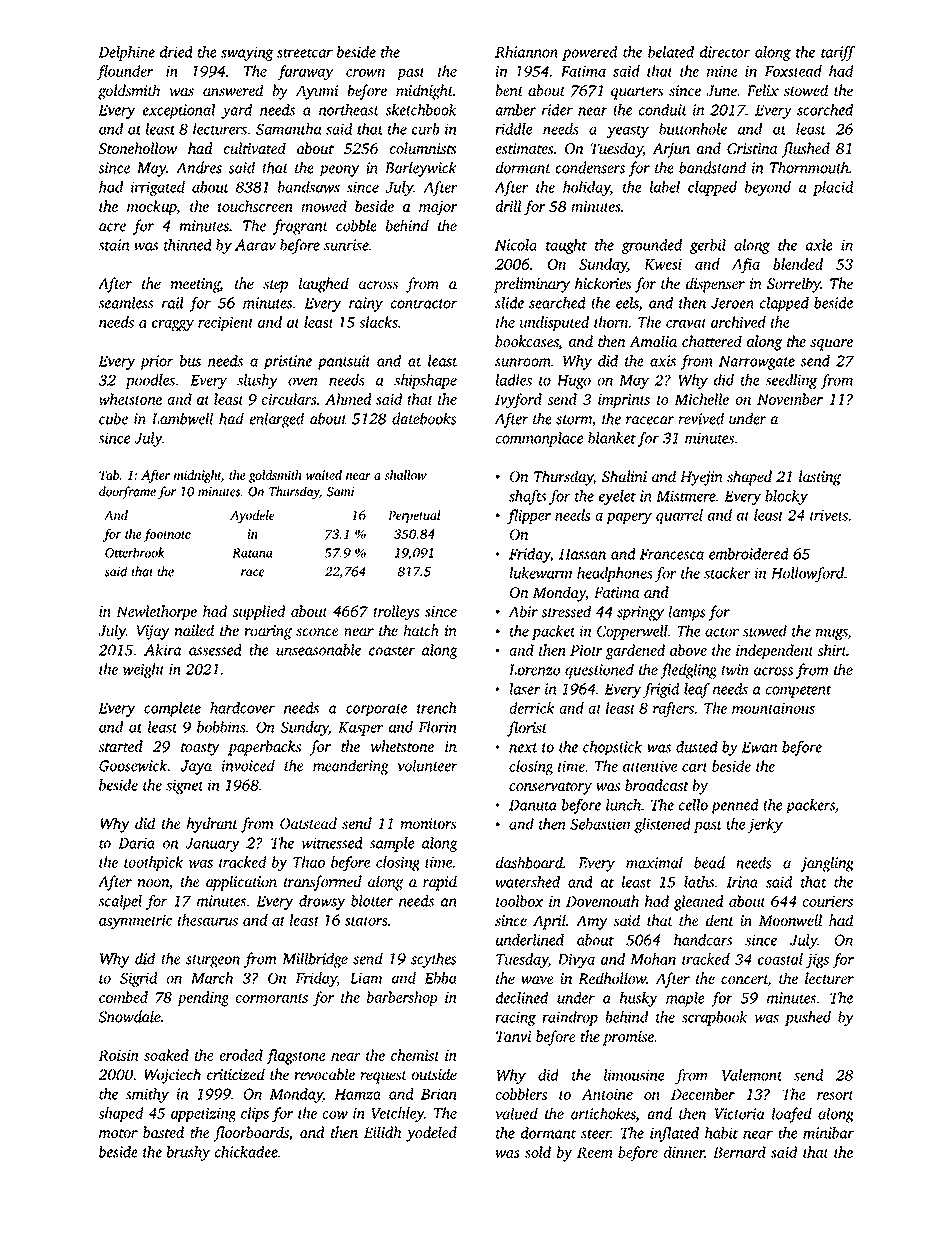 This document has height=1233, width=952. Describe the element at coordinates (793, 71) in the document. I see `Foxstead` at that location.
